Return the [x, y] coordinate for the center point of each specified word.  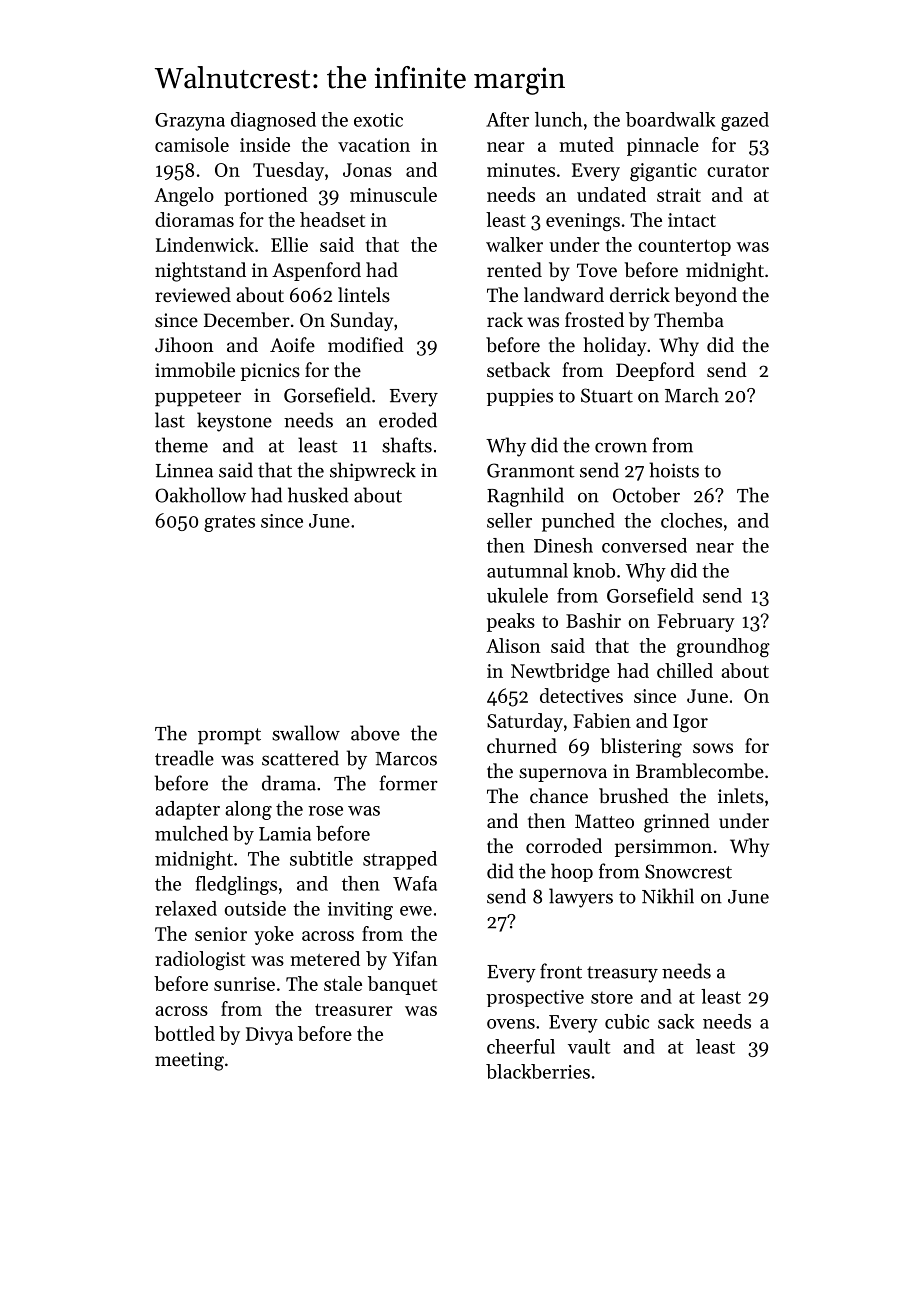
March [692, 395]
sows [713, 748]
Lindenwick [205, 244]
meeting [189, 1061]
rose [325, 811]
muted [586, 144]
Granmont [531, 470]
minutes [521, 170]
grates [229, 523]
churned [522, 745]
